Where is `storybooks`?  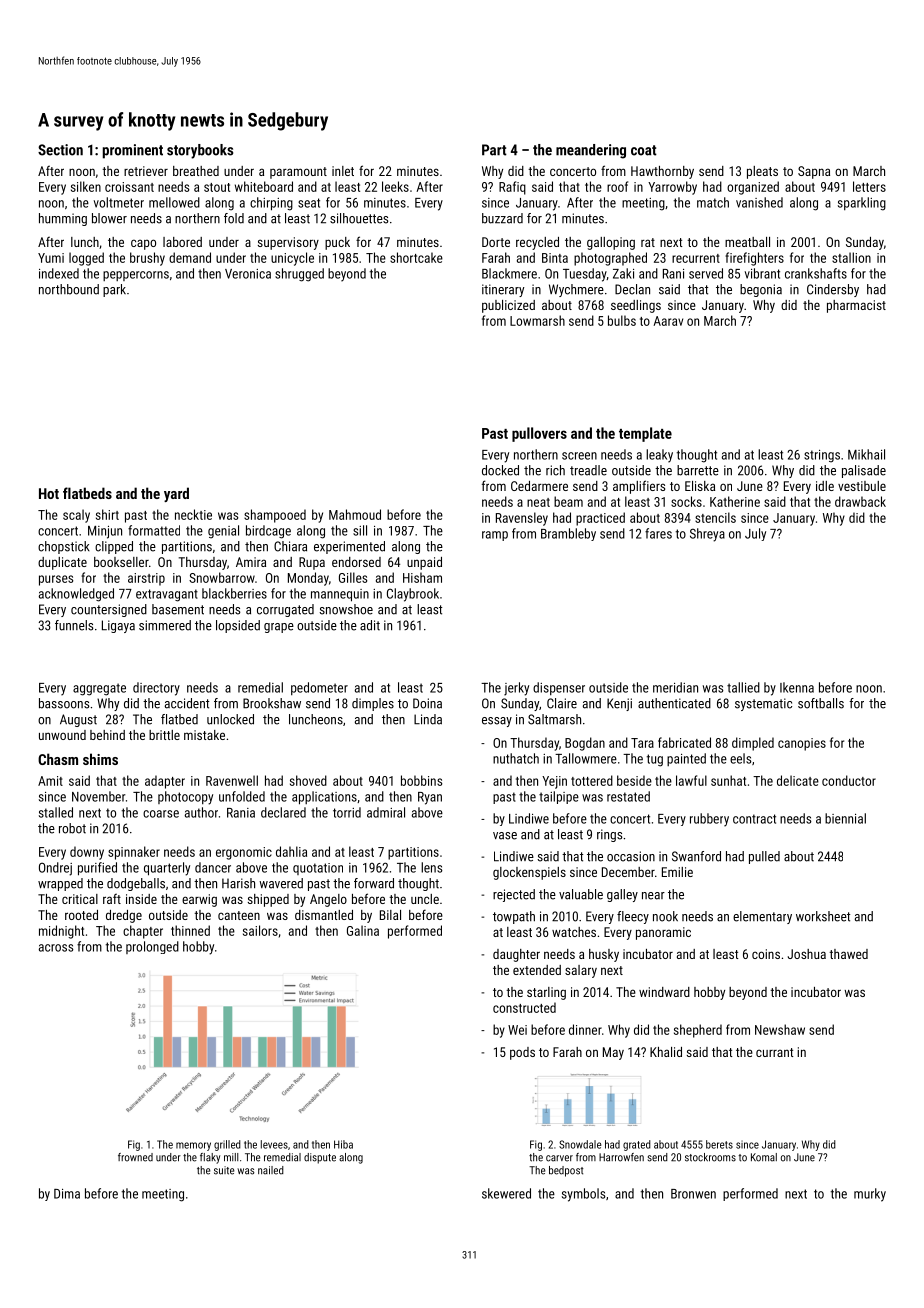 storybooks is located at coordinates (200, 151).
